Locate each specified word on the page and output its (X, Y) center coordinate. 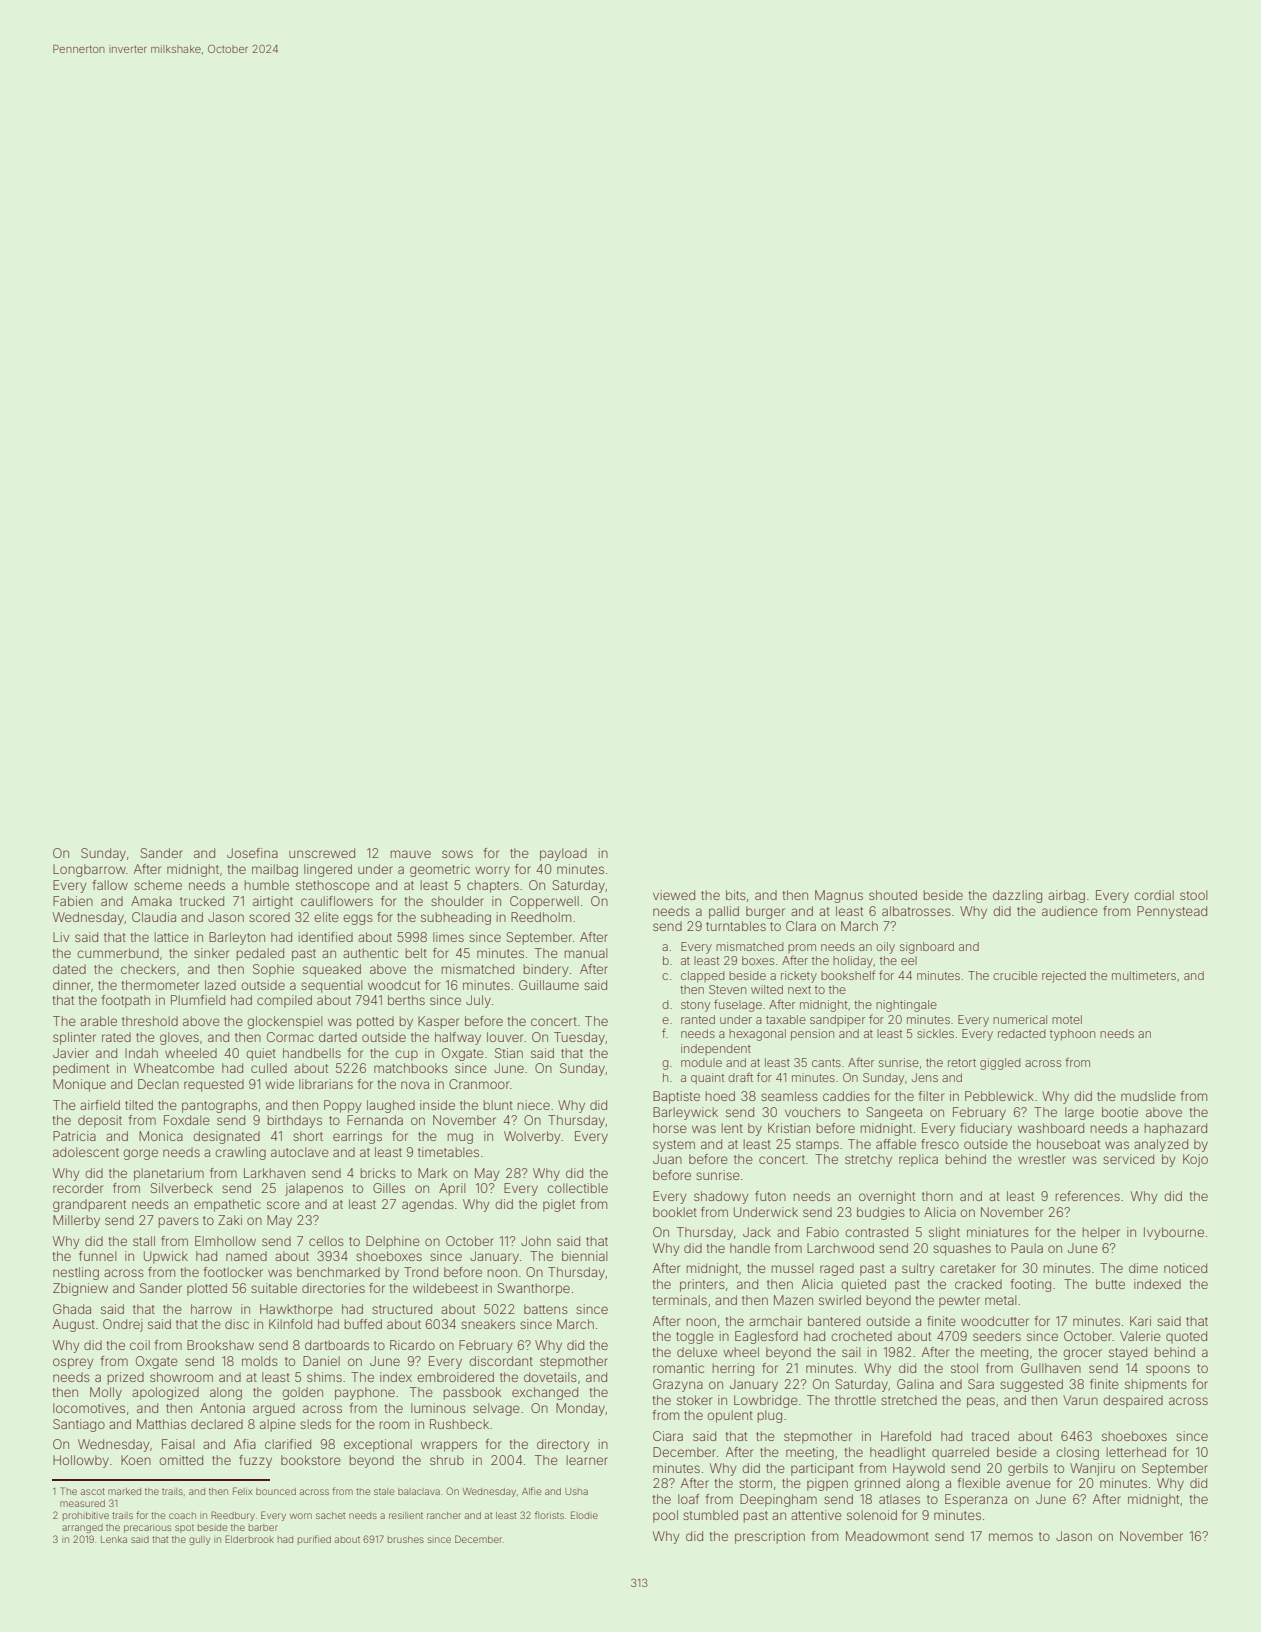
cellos (326, 1241)
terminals (680, 1300)
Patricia (74, 1136)
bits (736, 895)
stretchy (868, 1160)
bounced (276, 1491)
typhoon (1072, 1035)
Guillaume (549, 985)
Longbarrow (89, 870)
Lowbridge (766, 1401)
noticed (1185, 1268)
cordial (1154, 895)
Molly (106, 1393)
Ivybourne (1174, 1233)
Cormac (290, 1037)
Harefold (906, 1436)
